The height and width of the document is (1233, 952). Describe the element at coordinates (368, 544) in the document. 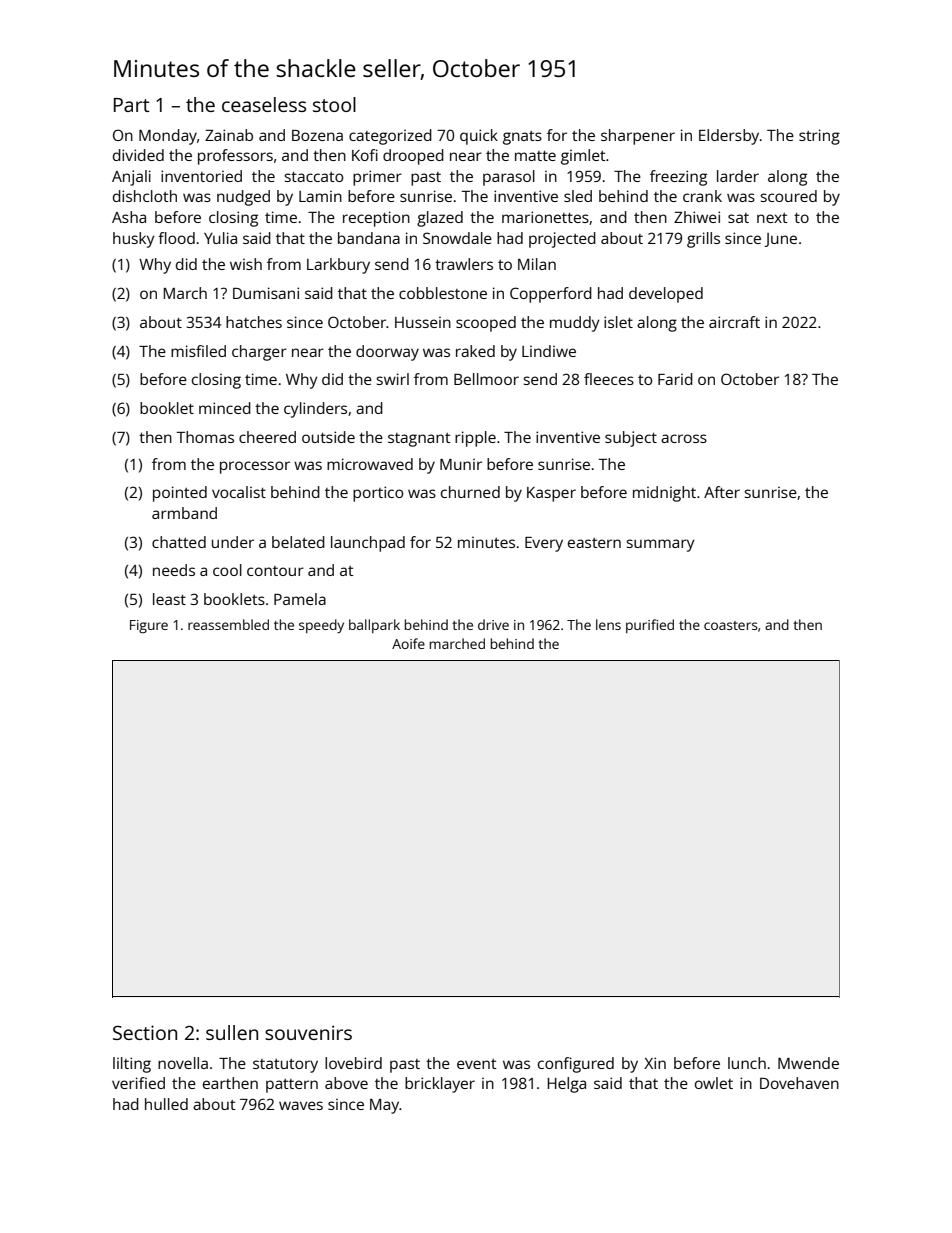

I see `launchpad` at that location.
